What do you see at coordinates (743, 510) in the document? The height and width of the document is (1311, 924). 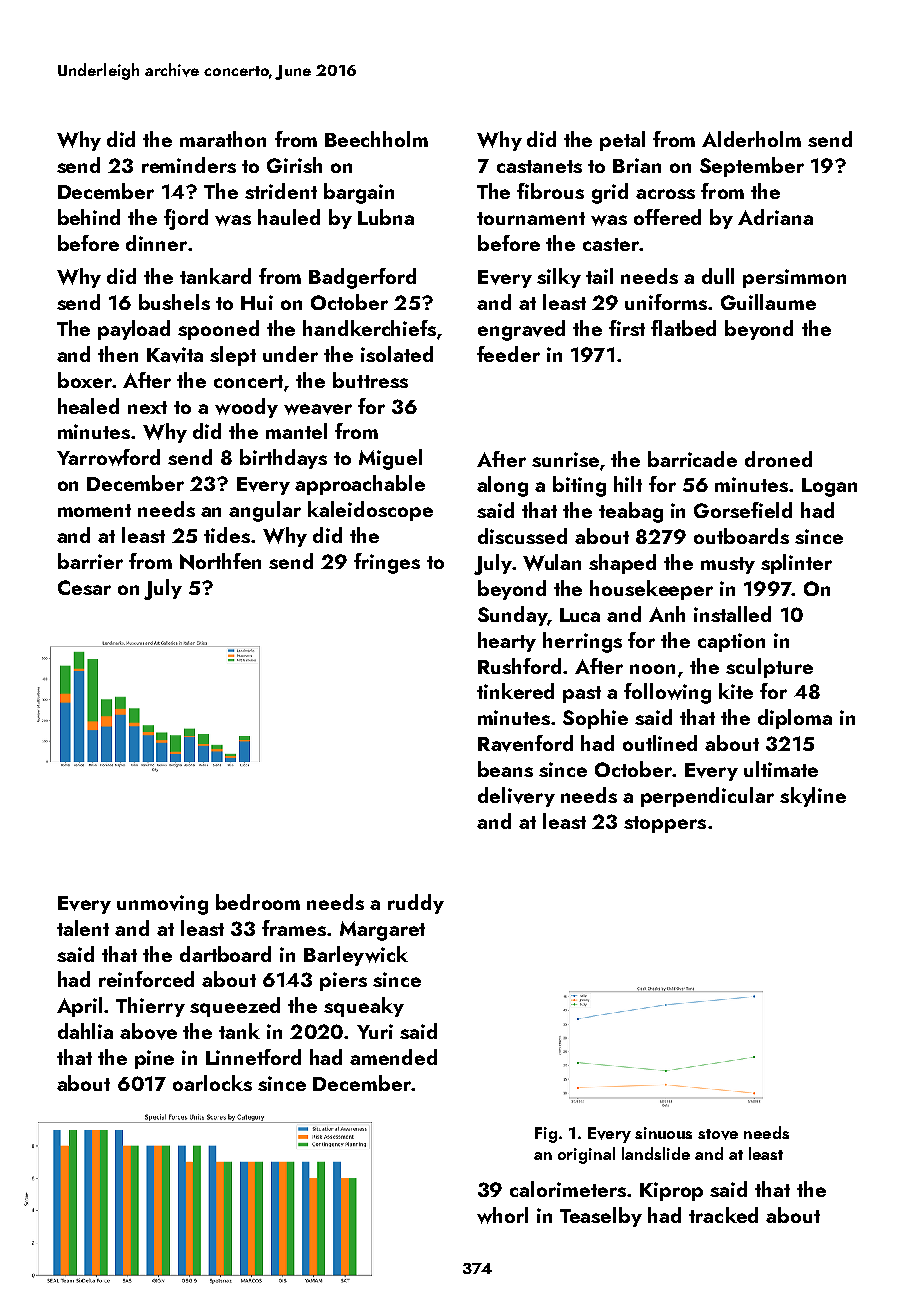 I see `Gorsefield` at bounding box center [743, 510].
